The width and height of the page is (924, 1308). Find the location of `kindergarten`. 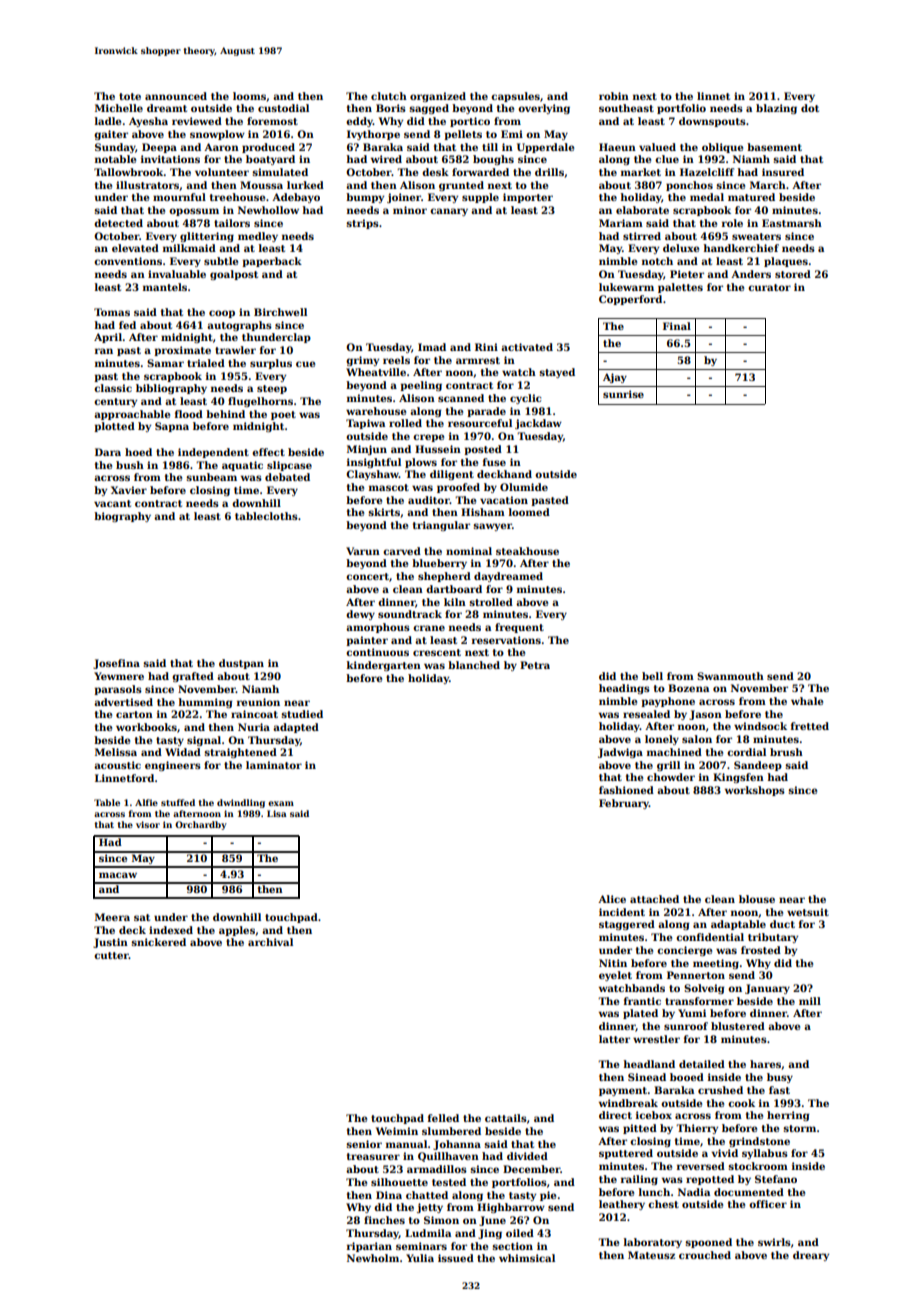

kindergarten is located at coordinates (384, 666).
